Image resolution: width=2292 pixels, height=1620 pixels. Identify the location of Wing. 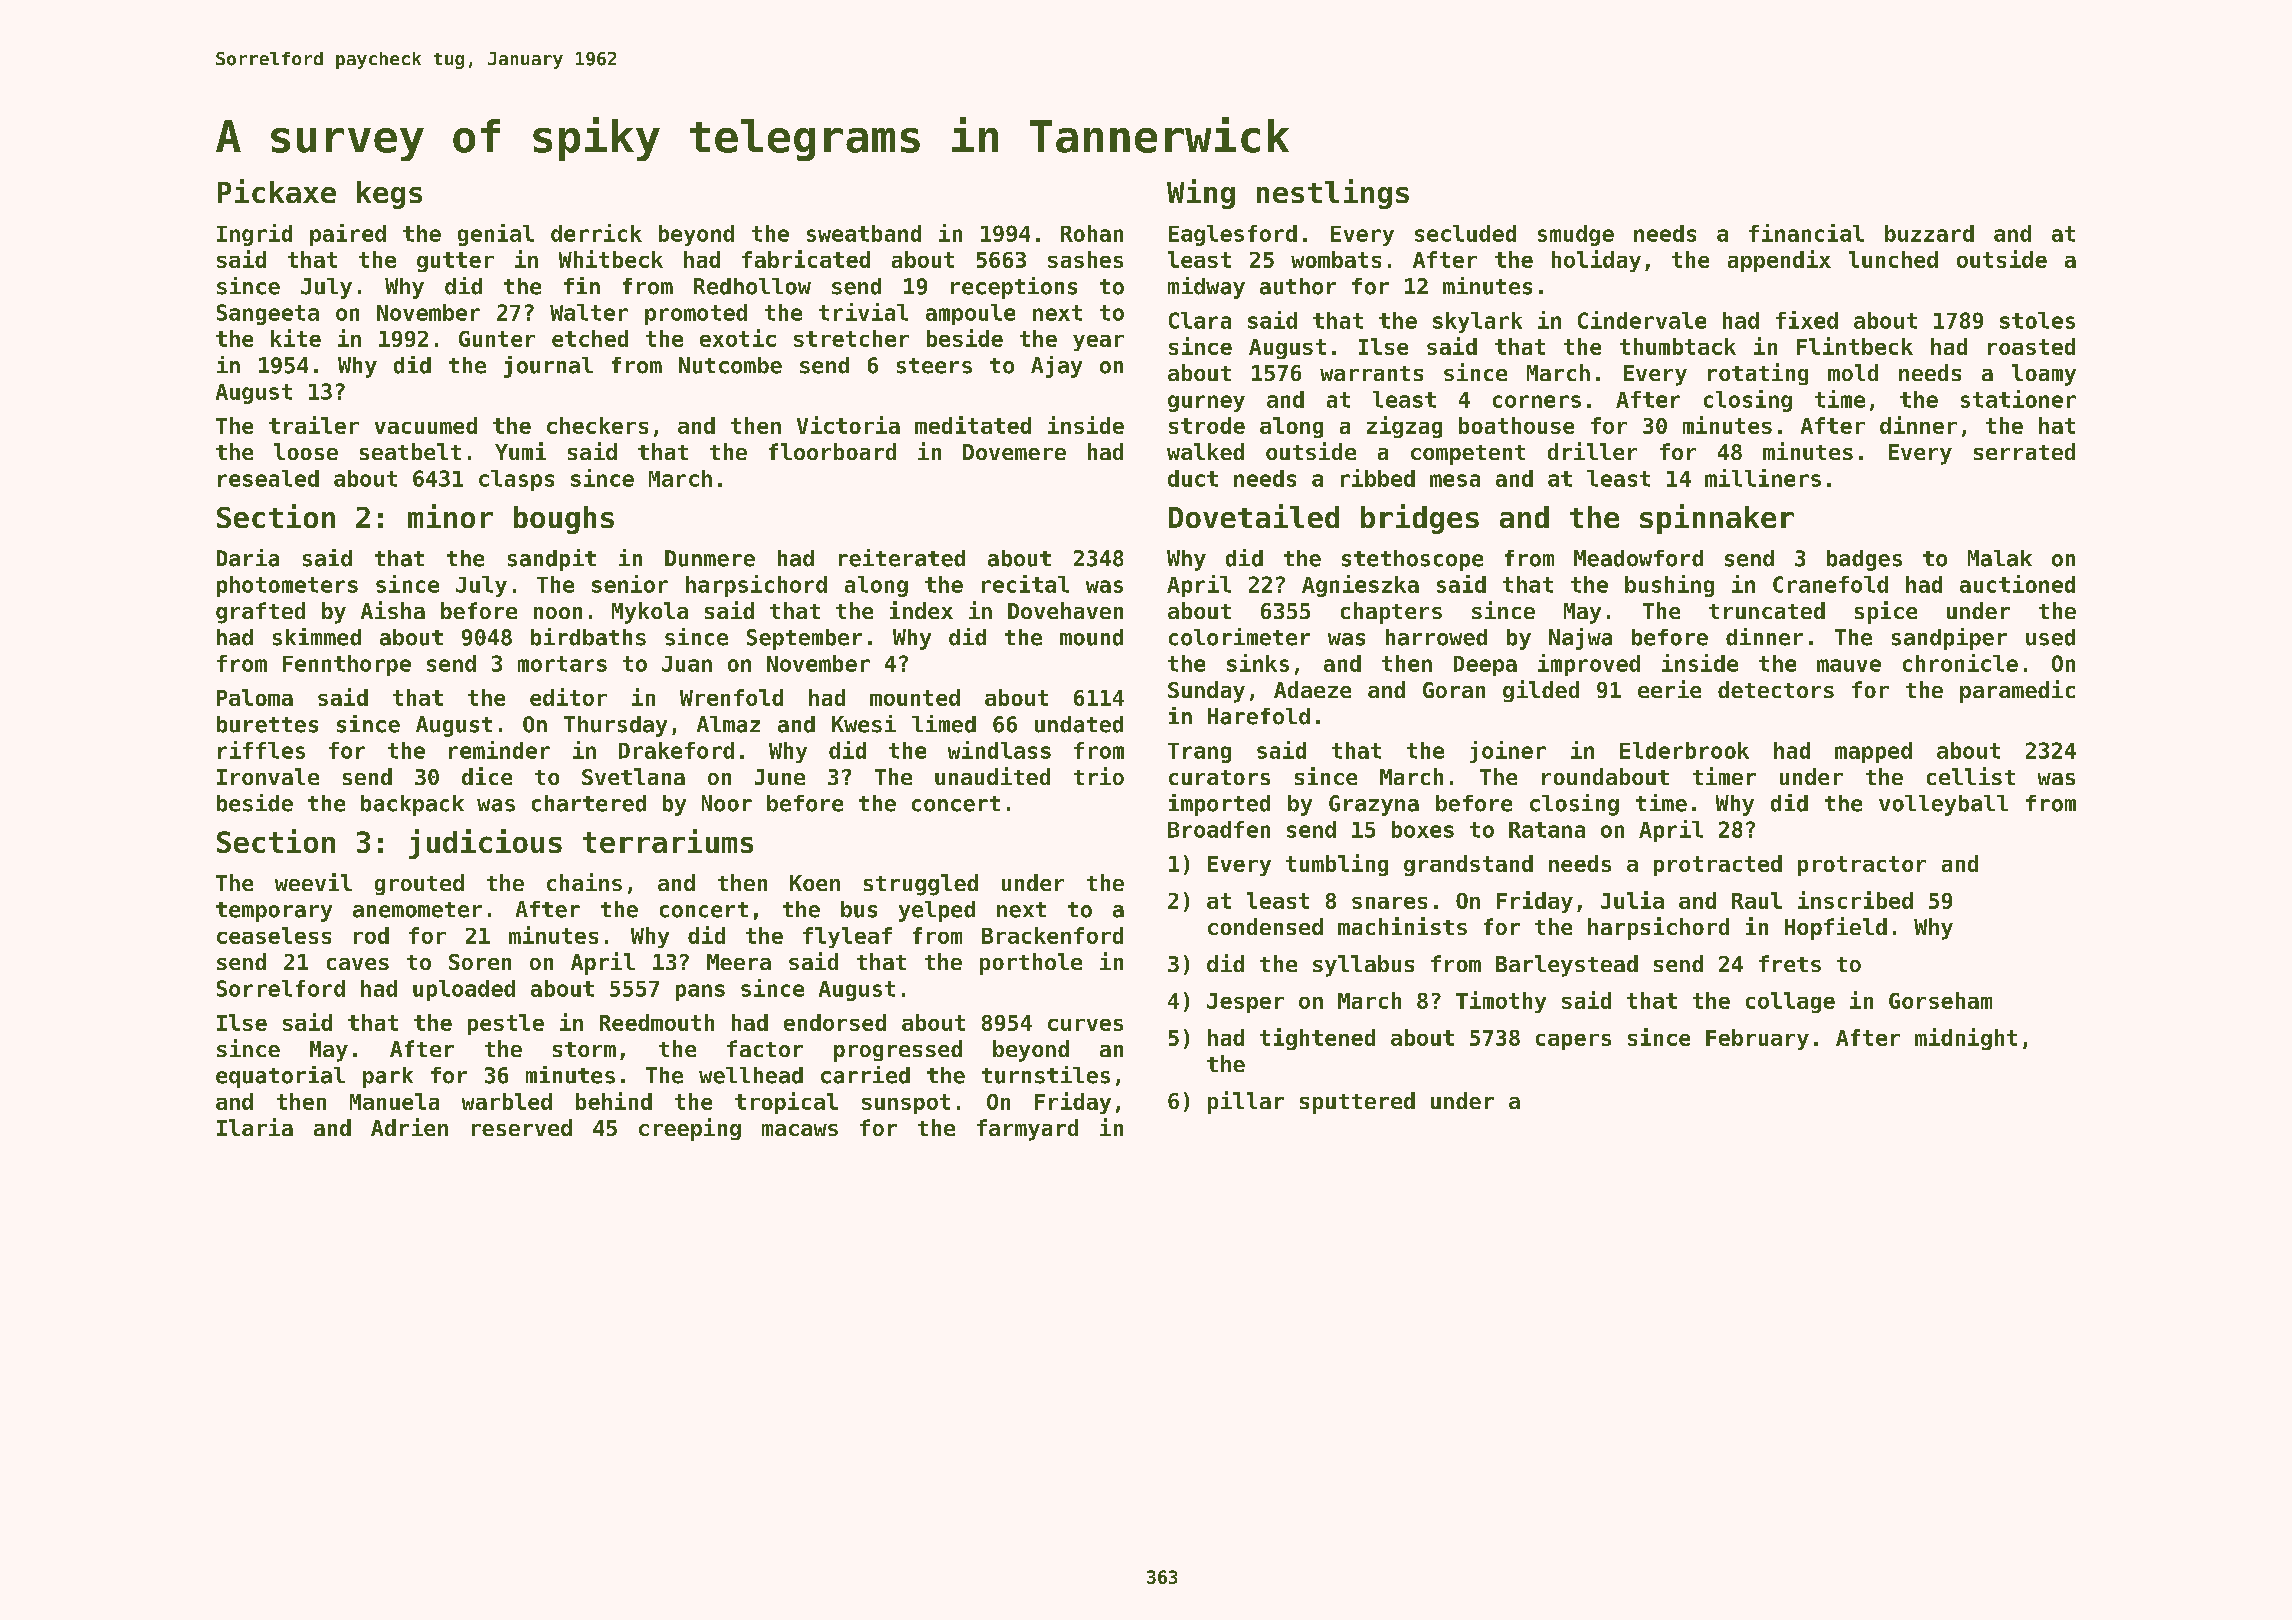
(1201, 194).
